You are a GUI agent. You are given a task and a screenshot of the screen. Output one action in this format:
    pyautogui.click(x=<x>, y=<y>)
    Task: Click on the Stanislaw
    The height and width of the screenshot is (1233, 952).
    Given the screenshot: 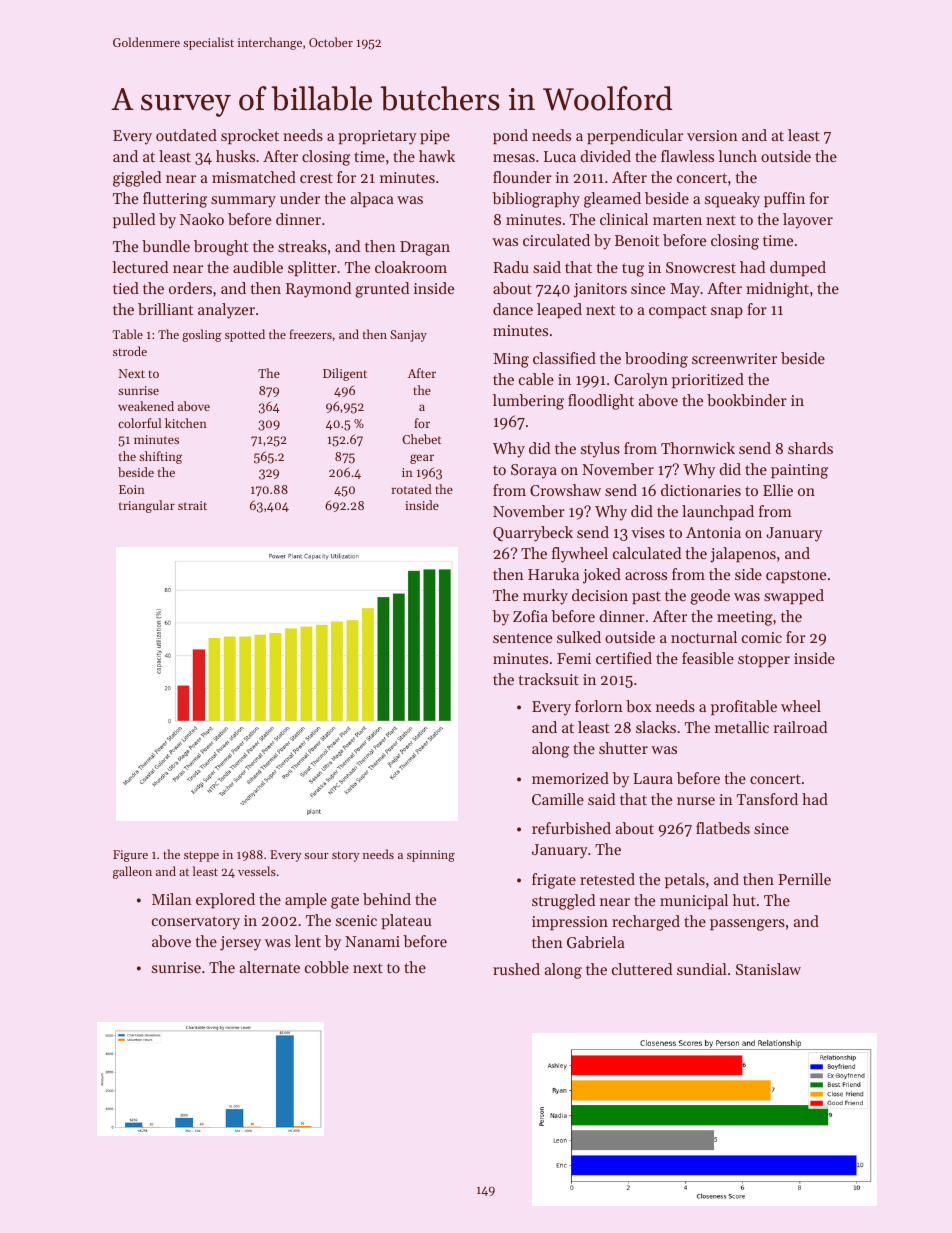 What is the action you would take?
    pyautogui.click(x=768, y=969)
